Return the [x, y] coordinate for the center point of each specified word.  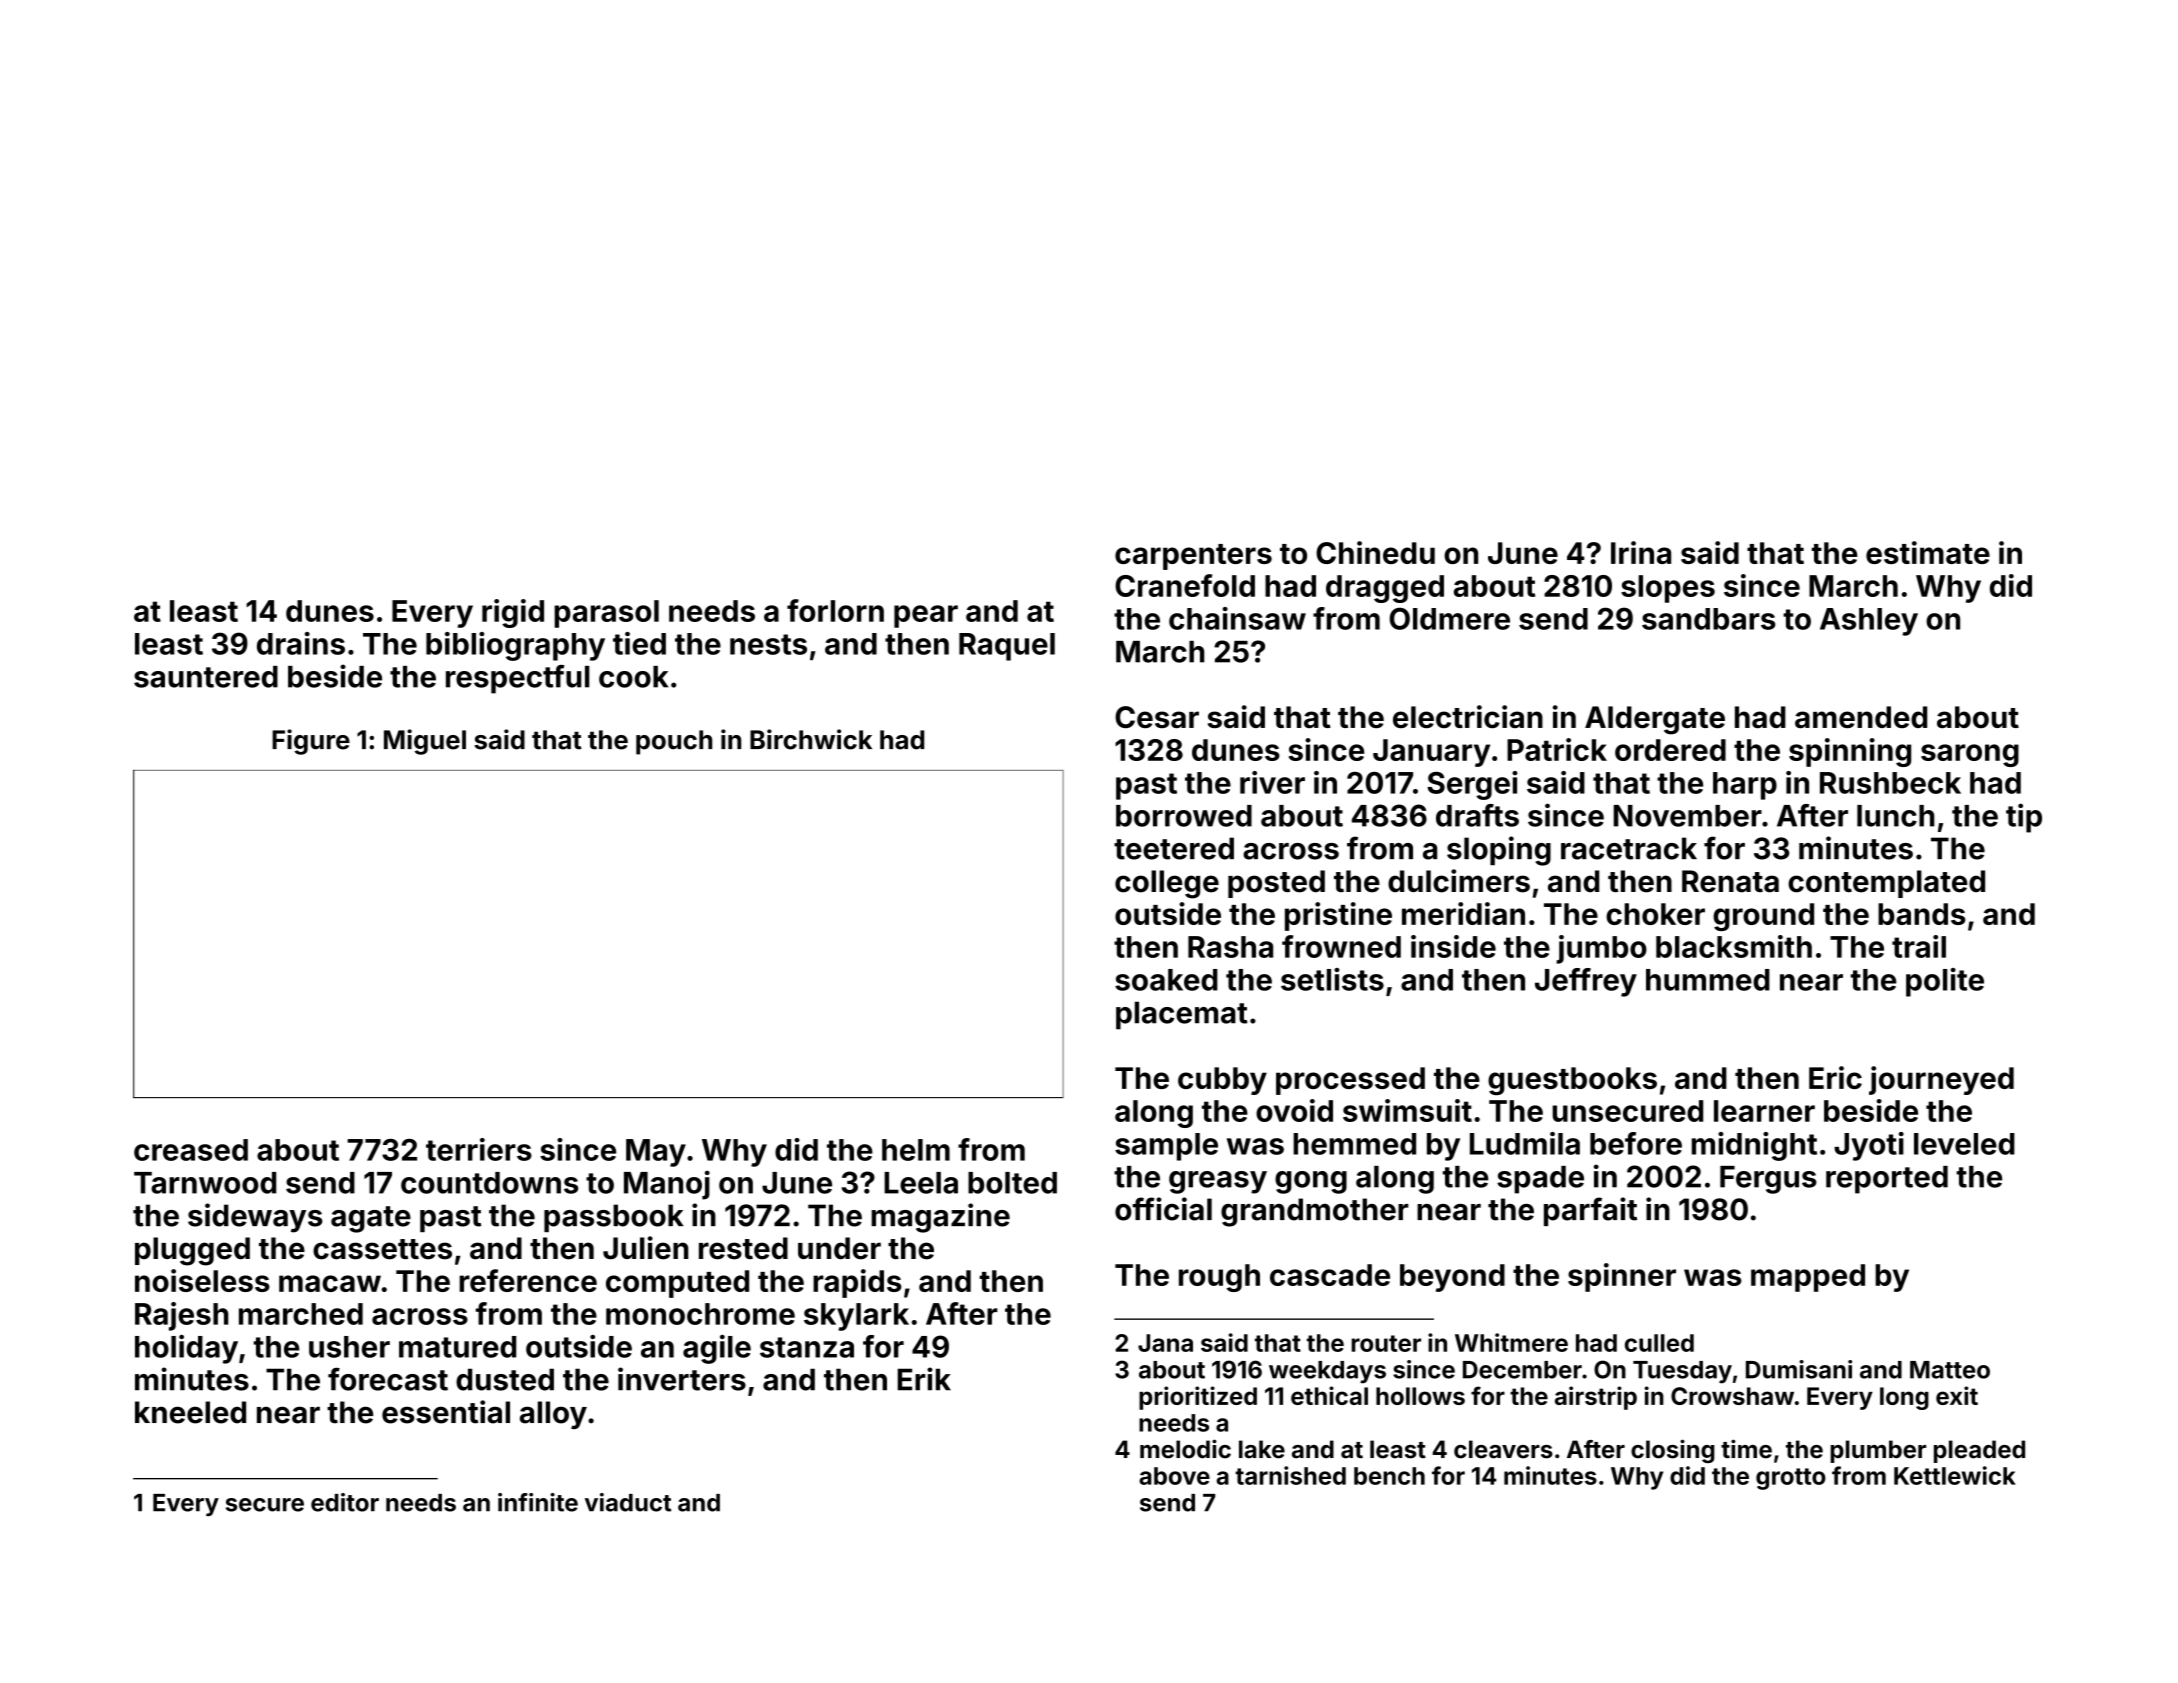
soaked [1166, 980]
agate [371, 1219]
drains [301, 643]
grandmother [1315, 1212]
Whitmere [1511, 1342]
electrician [1468, 716]
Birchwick [811, 739]
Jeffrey [1586, 982]
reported [1887, 1180]
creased [191, 1150]
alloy [553, 1415]
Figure [311, 742]
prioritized [1198, 1398]
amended [1861, 717]
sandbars [1709, 619]
